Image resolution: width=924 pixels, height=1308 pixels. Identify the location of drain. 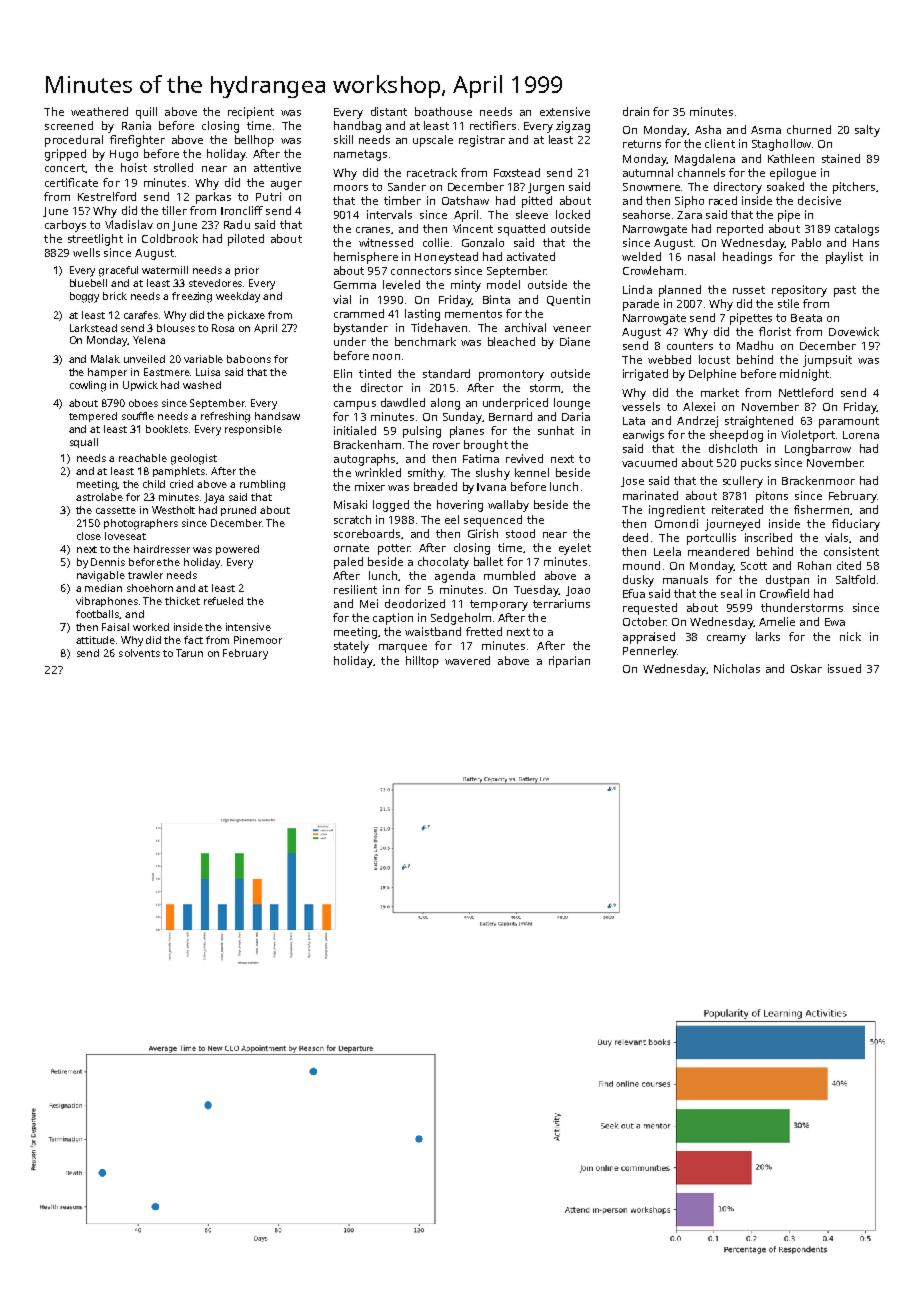
(636, 111).
